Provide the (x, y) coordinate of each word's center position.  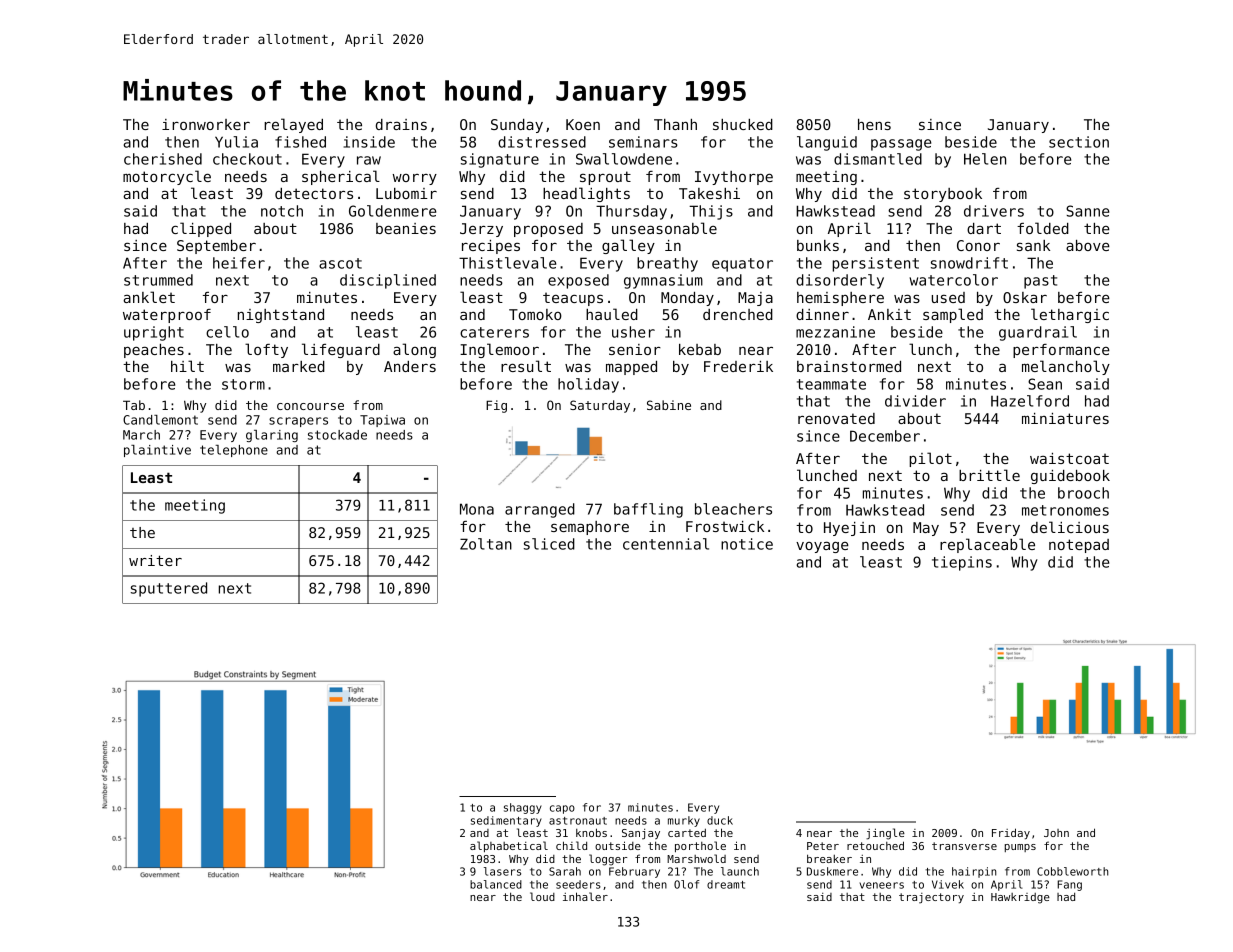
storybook (943, 195)
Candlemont (160, 420)
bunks (818, 245)
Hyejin (849, 529)
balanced (496, 884)
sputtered (169, 589)
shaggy (523, 808)
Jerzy (481, 230)
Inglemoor (499, 350)
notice (747, 544)
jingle (885, 834)
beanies (406, 228)
